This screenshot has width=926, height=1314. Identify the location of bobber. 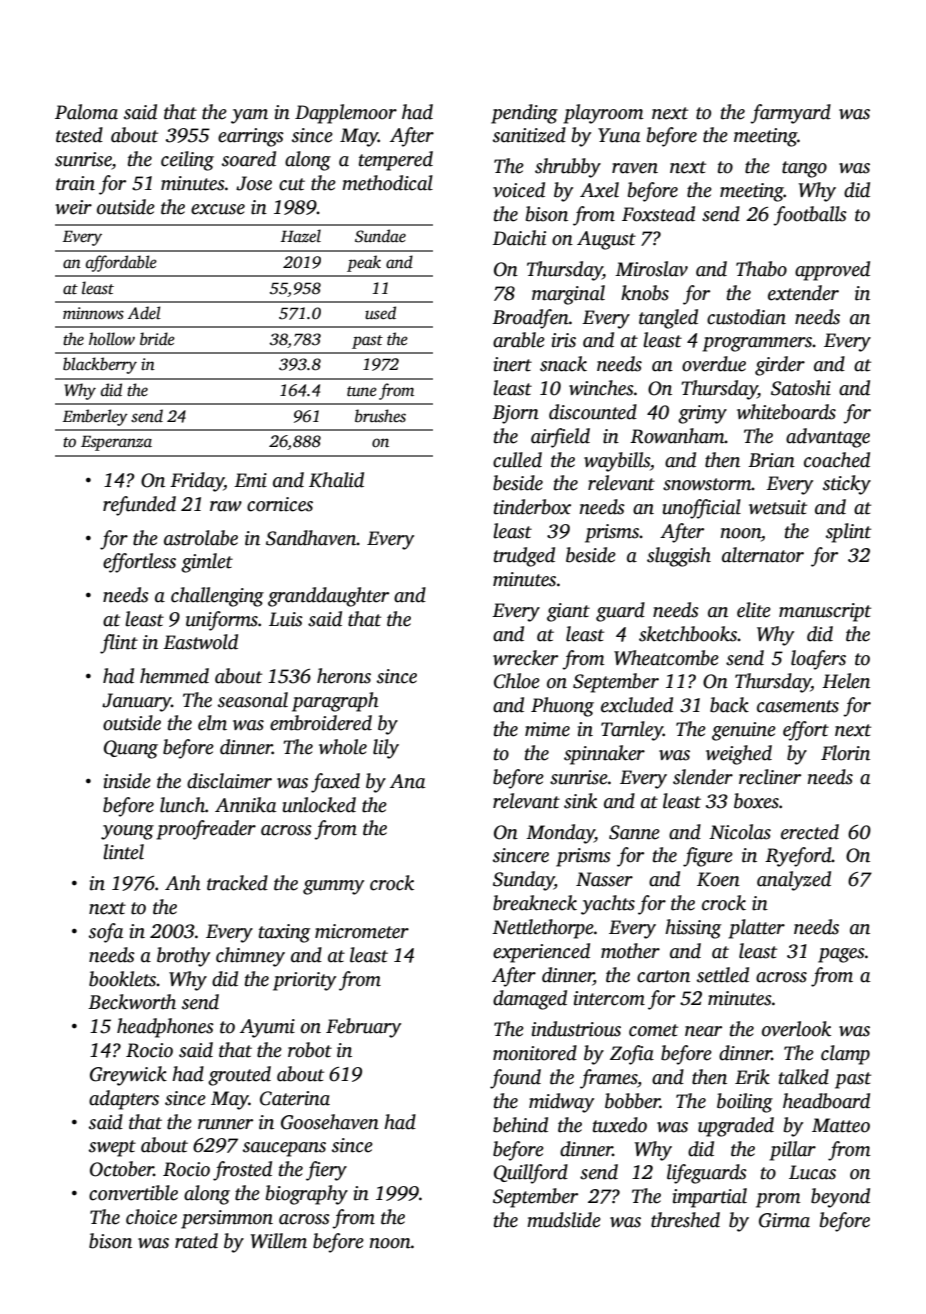
(632, 1101).
